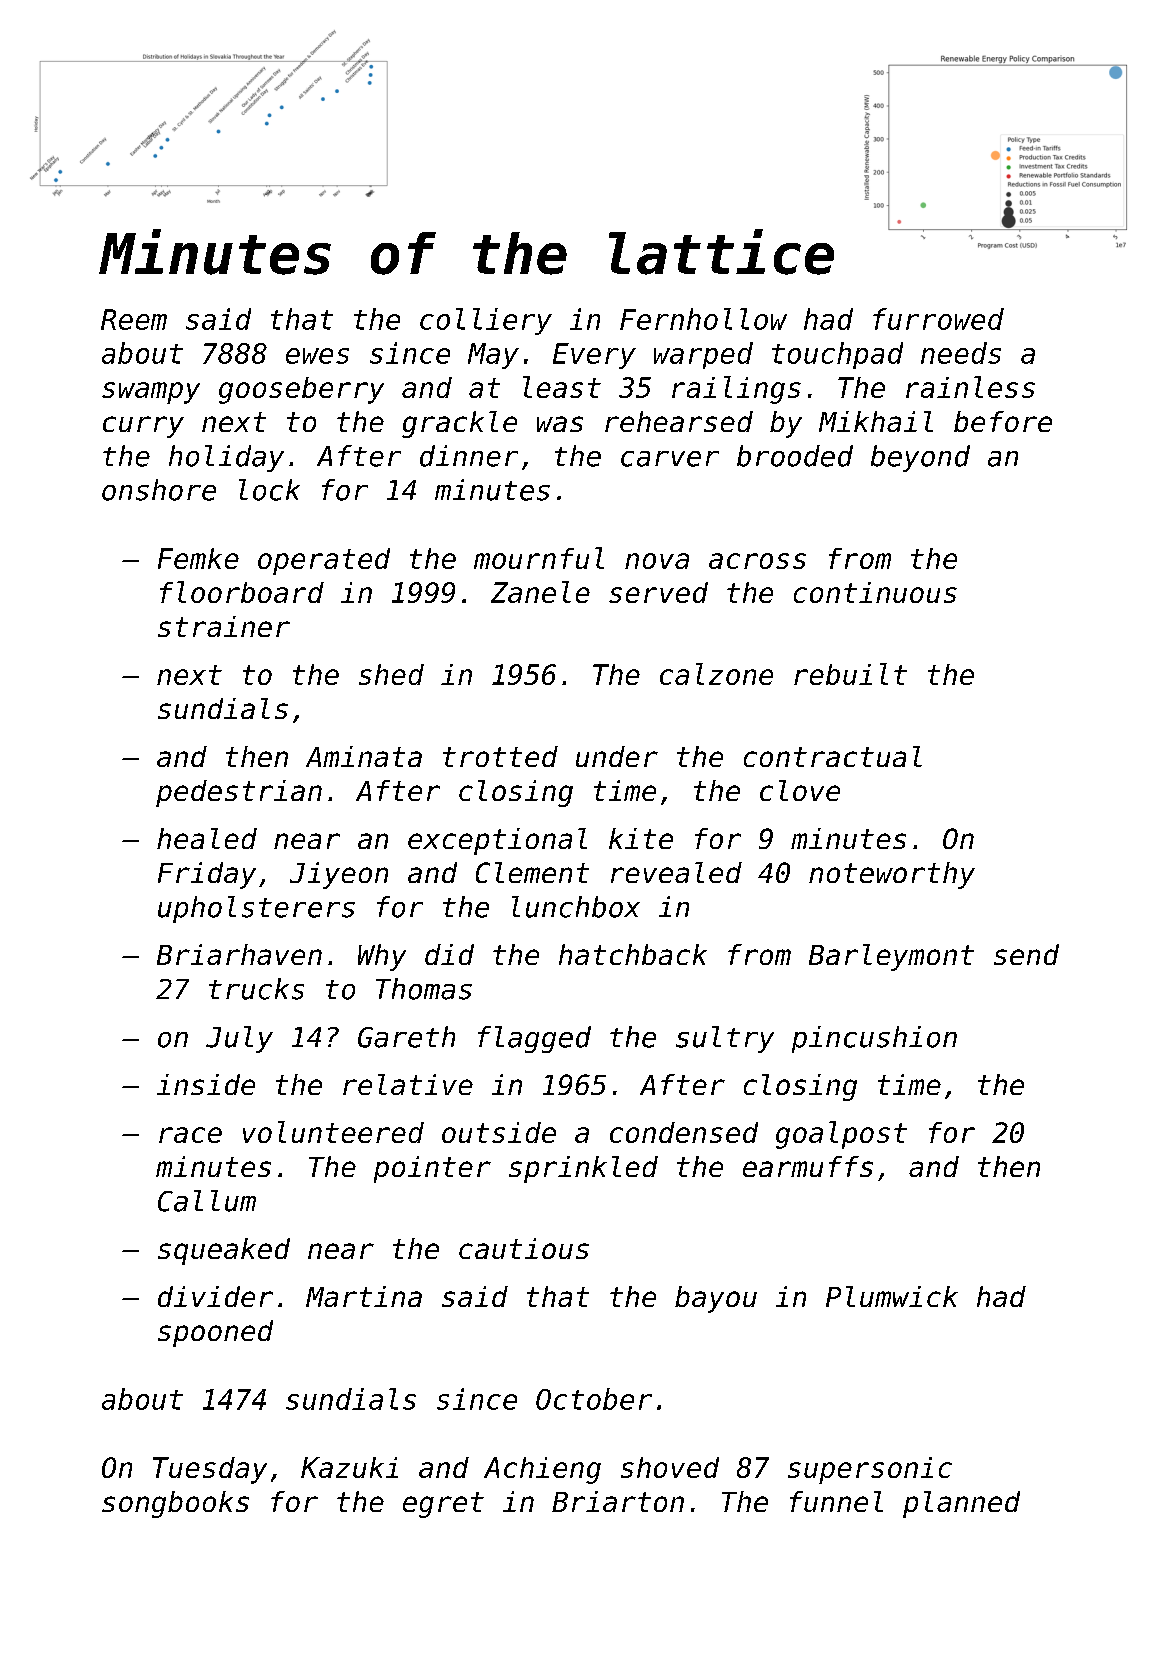 Image resolution: width=1165 pixels, height=1654 pixels. I want to click on Plumwick, so click(892, 1296).
